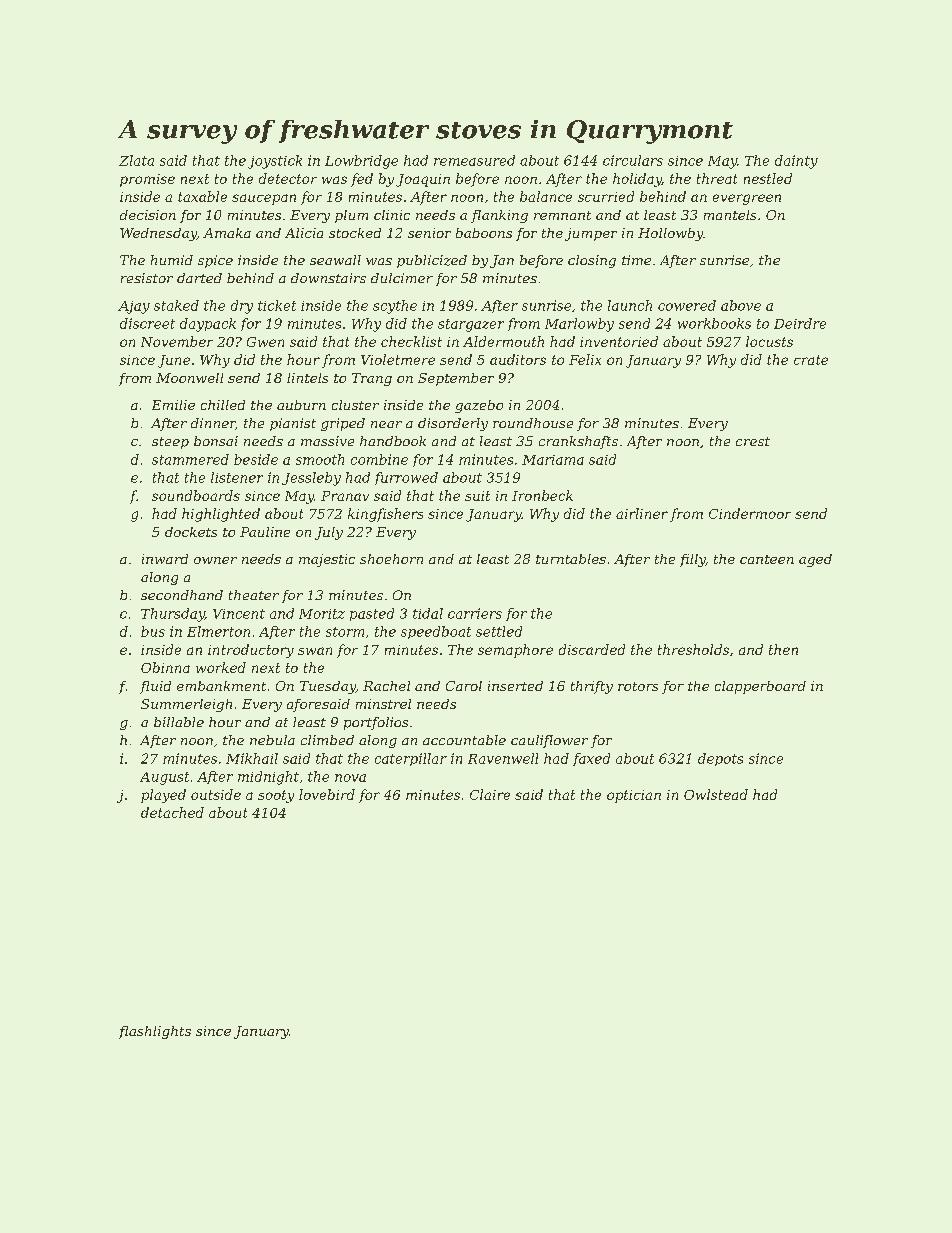  I want to click on discreet, so click(147, 323).
